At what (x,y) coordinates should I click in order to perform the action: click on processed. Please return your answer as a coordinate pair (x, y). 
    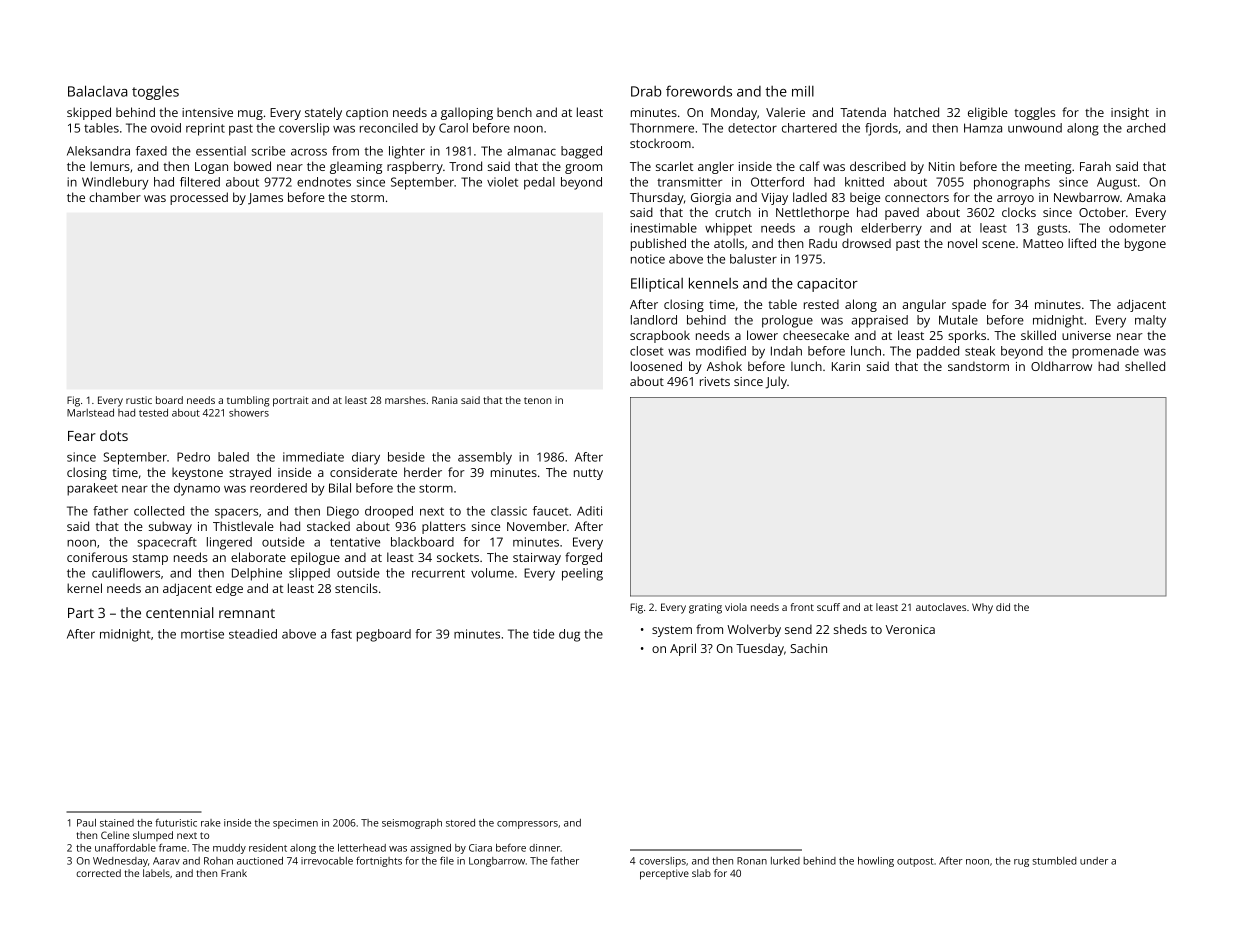
    Looking at the image, I should click on (199, 198).
